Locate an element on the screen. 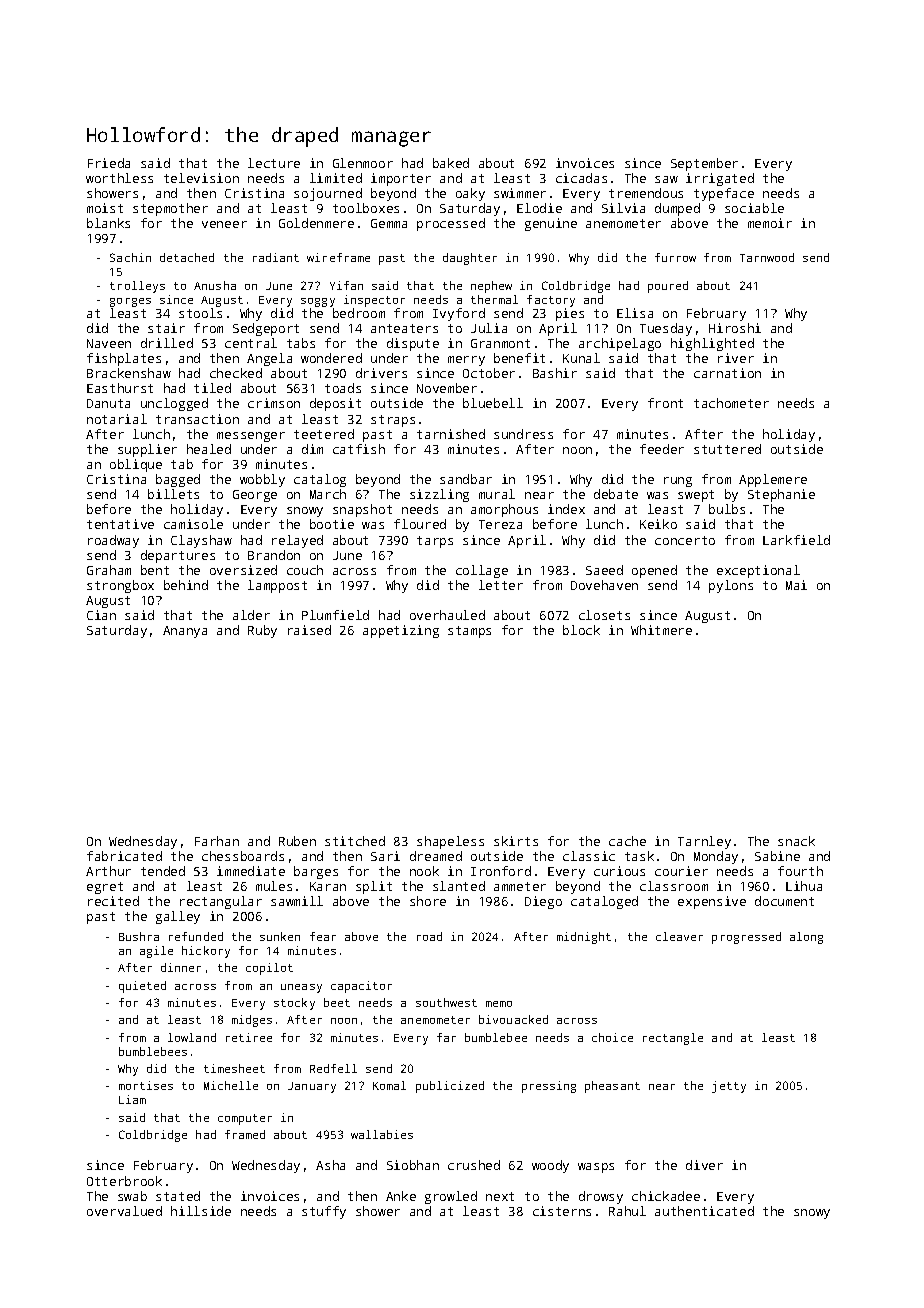 Image resolution: width=924 pixels, height=1308 pixels. swab is located at coordinates (132, 1196).
